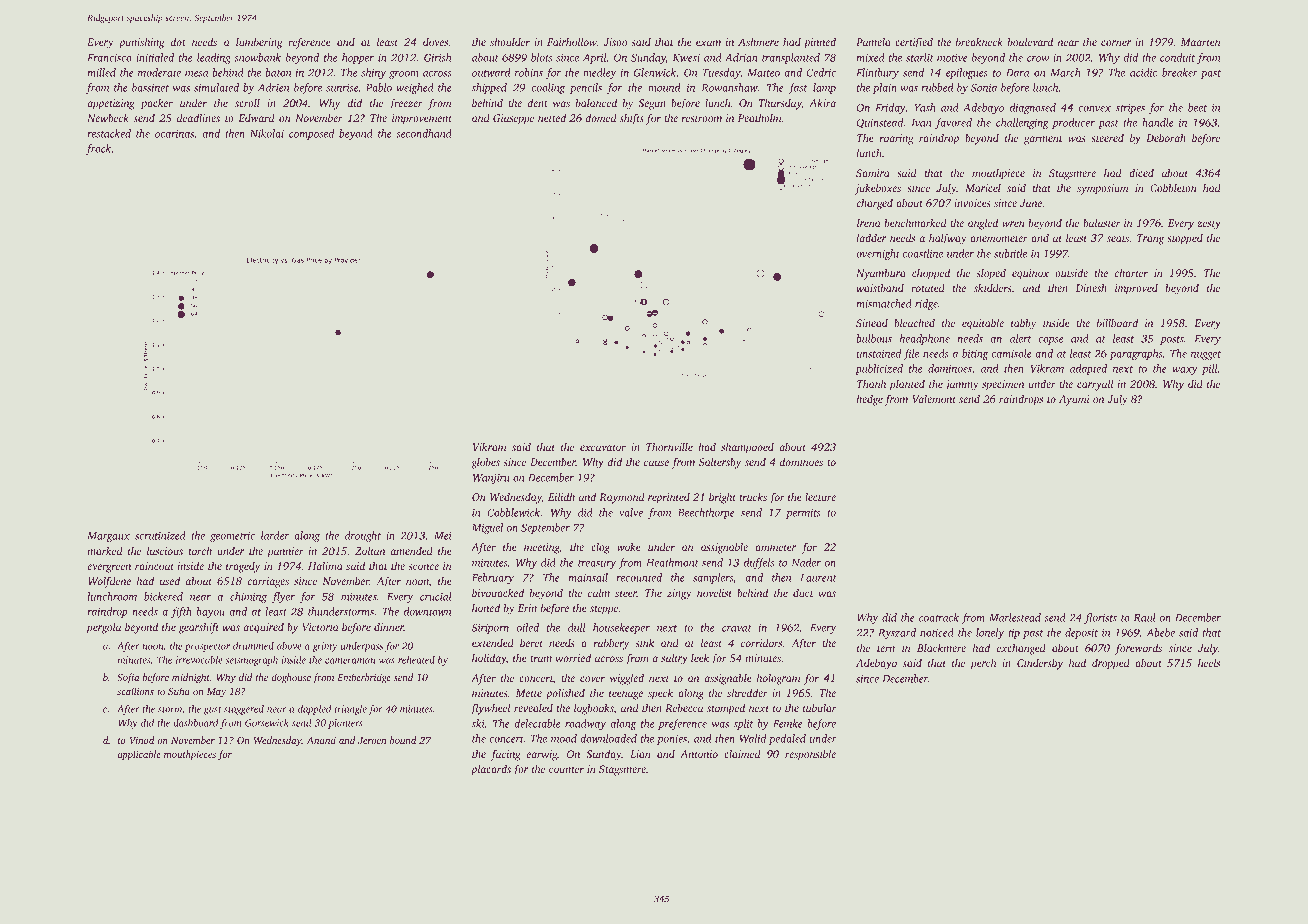  Describe the element at coordinates (1136, 289) in the screenshot. I see `improved` at that location.
